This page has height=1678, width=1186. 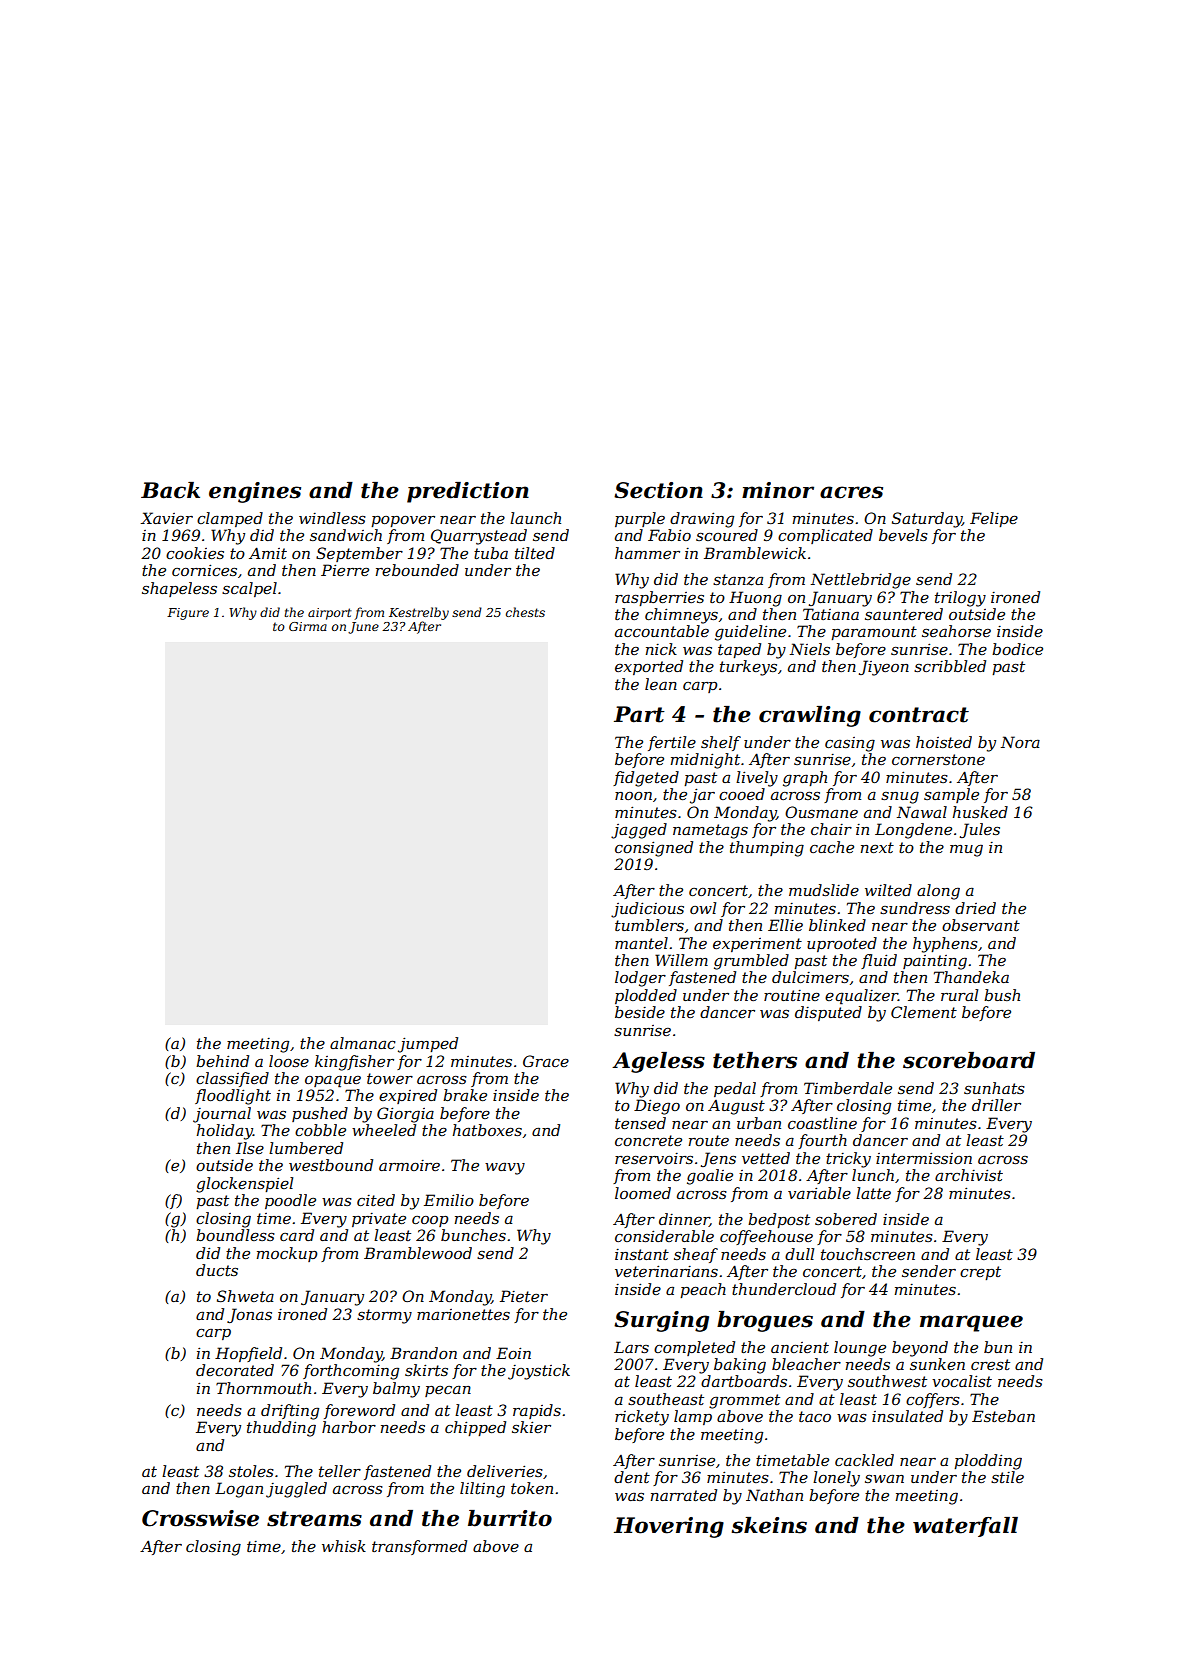 I want to click on Ilse, so click(x=250, y=1148).
